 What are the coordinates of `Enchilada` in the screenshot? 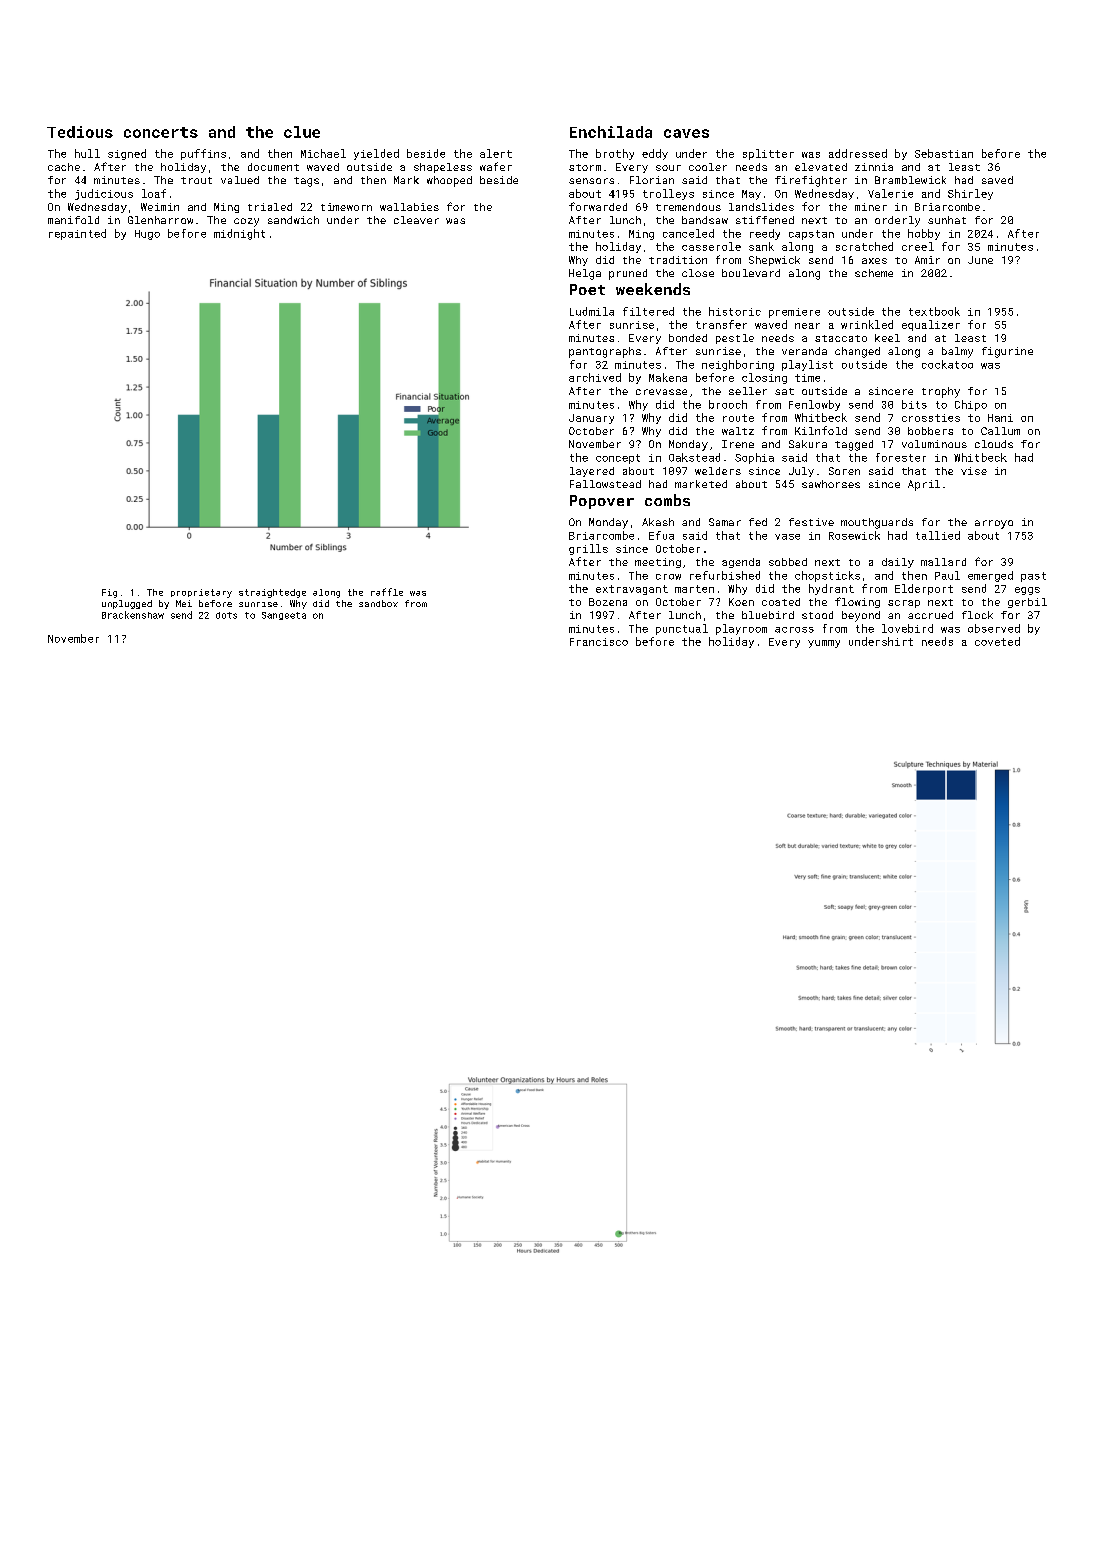 It's located at (611, 132).
